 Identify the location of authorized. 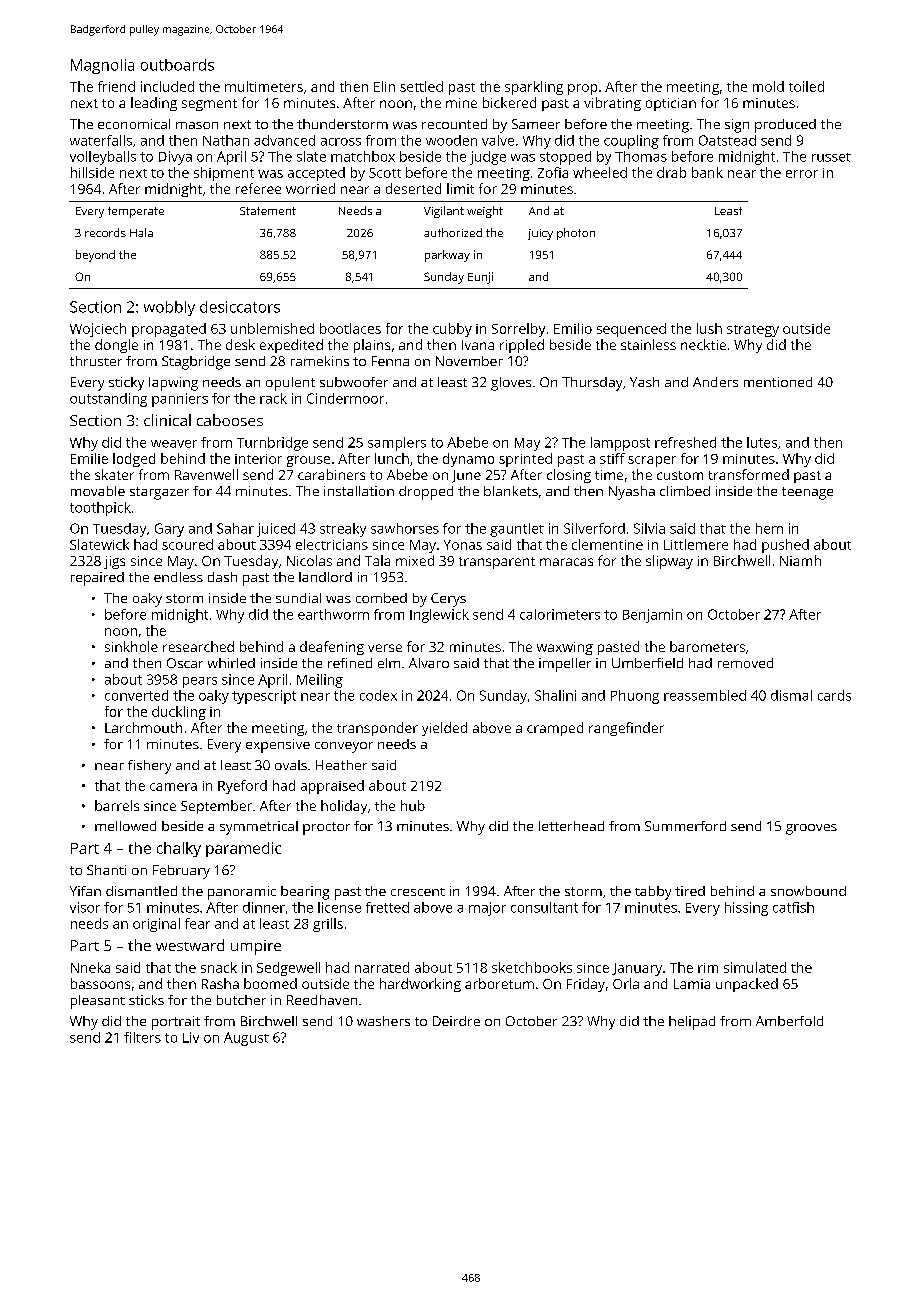
(453, 232).
